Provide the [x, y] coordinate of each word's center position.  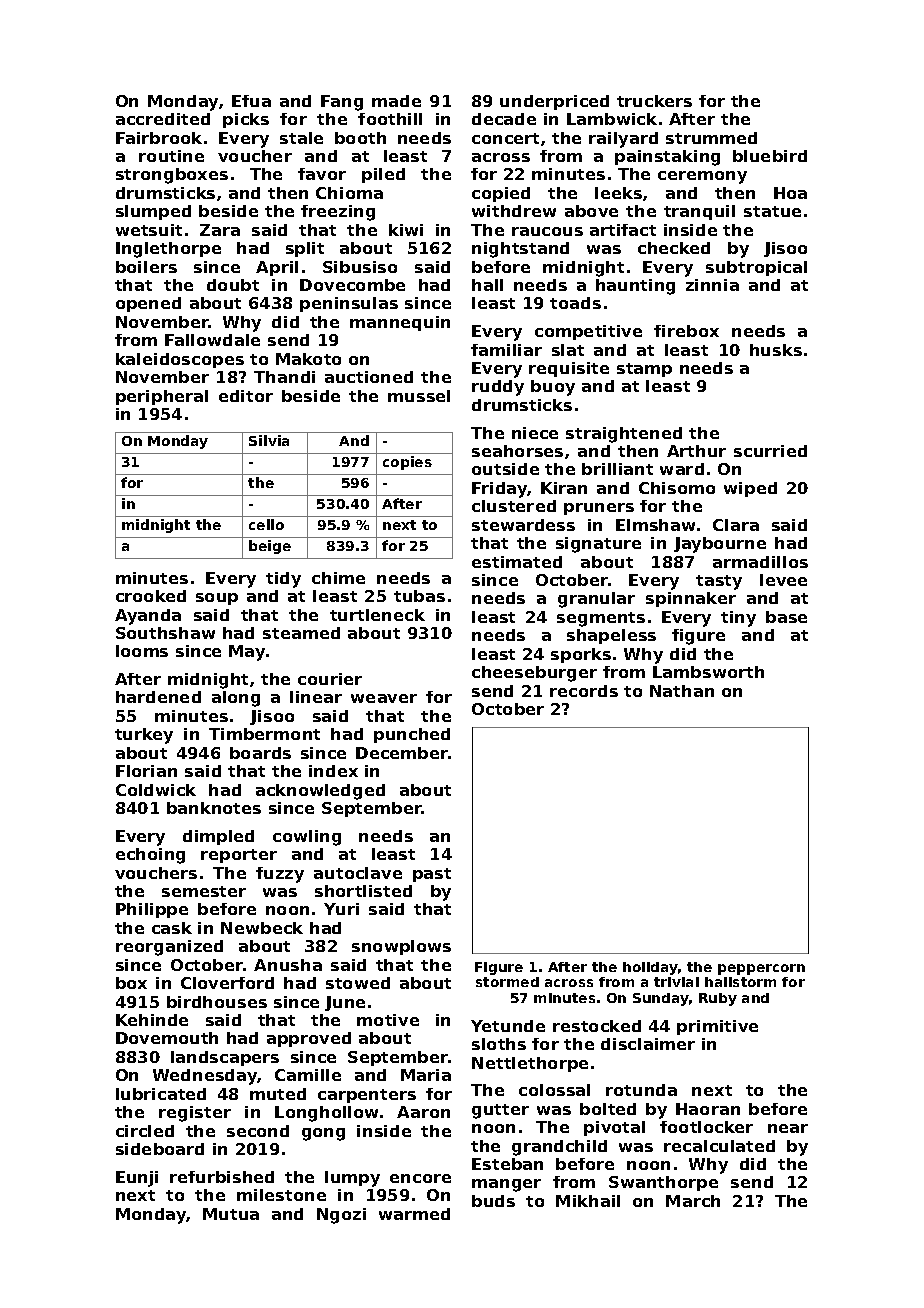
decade [504, 119]
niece [535, 433]
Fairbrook [159, 138]
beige [270, 547]
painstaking [667, 158]
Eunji [137, 1179]
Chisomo [677, 488]
